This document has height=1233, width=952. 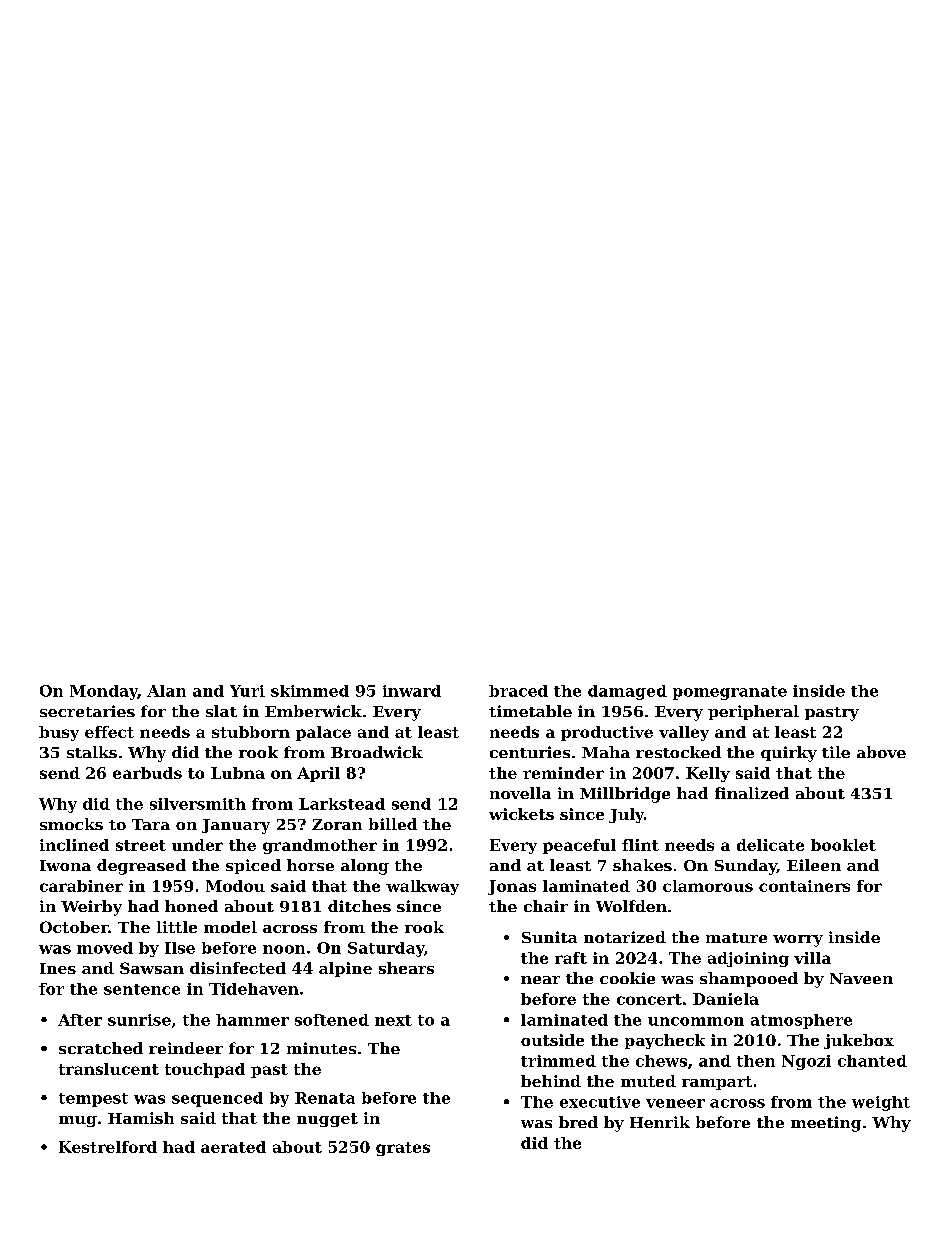 I want to click on Naveen, so click(x=861, y=978).
